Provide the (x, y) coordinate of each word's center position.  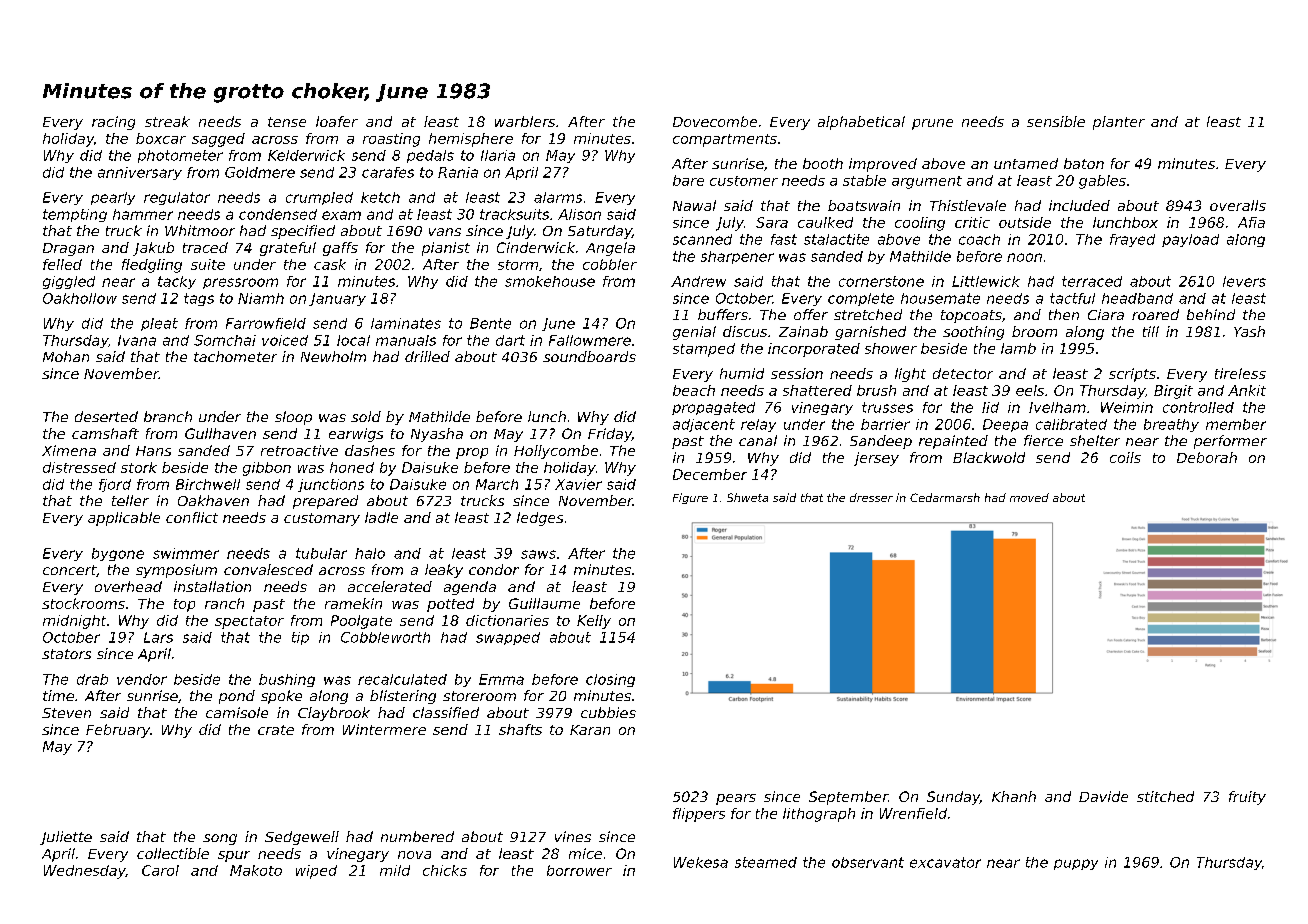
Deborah (1207, 457)
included (1079, 205)
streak (167, 121)
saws (538, 554)
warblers (525, 121)
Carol (160, 870)
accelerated (390, 586)
